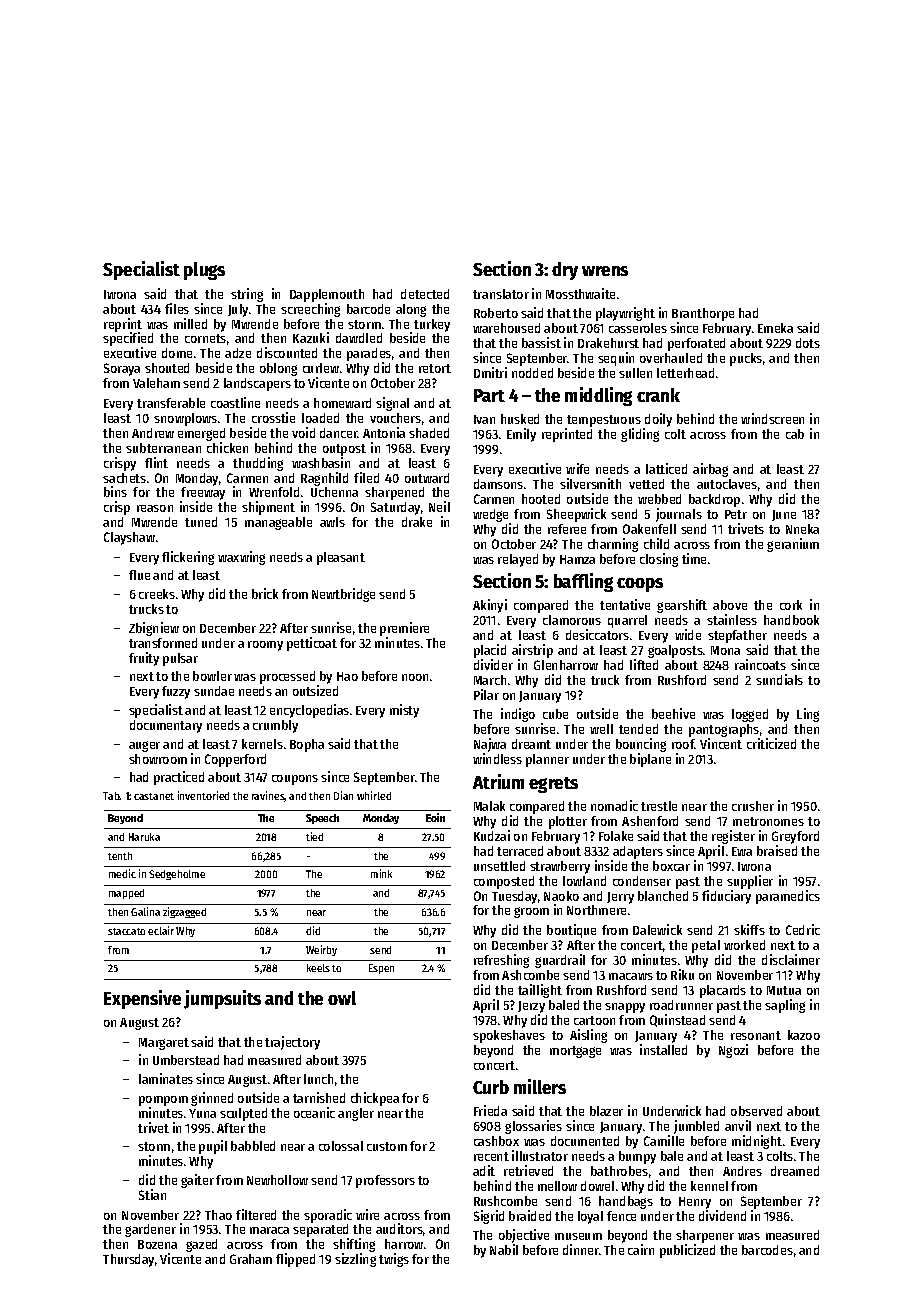 Image resolution: width=924 pixels, height=1308 pixels. What do you see at coordinates (671, 358) in the screenshot?
I see `overhauled` at bounding box center [671, 358].
